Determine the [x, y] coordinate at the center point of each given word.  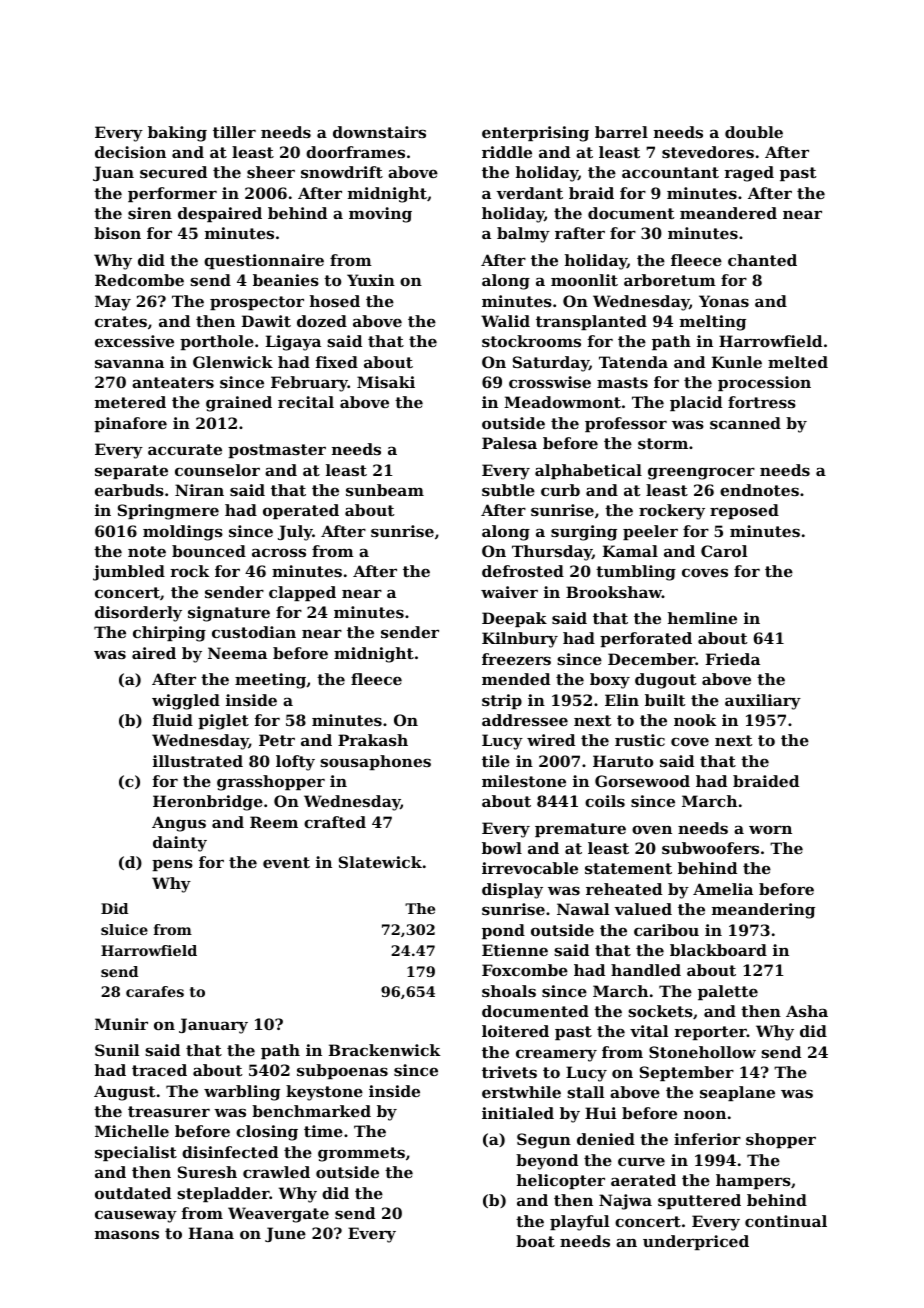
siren [150, 213]
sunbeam [385, 490]
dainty [180, 844]
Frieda [733, 659]
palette [728, 992]
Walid [505, 321]
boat [535, 1241]
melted [798, 362]
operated [301, 511]
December [652, 659]
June [285, 1234]
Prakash [373, 740]
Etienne [515, 950]
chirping [169, 634]
